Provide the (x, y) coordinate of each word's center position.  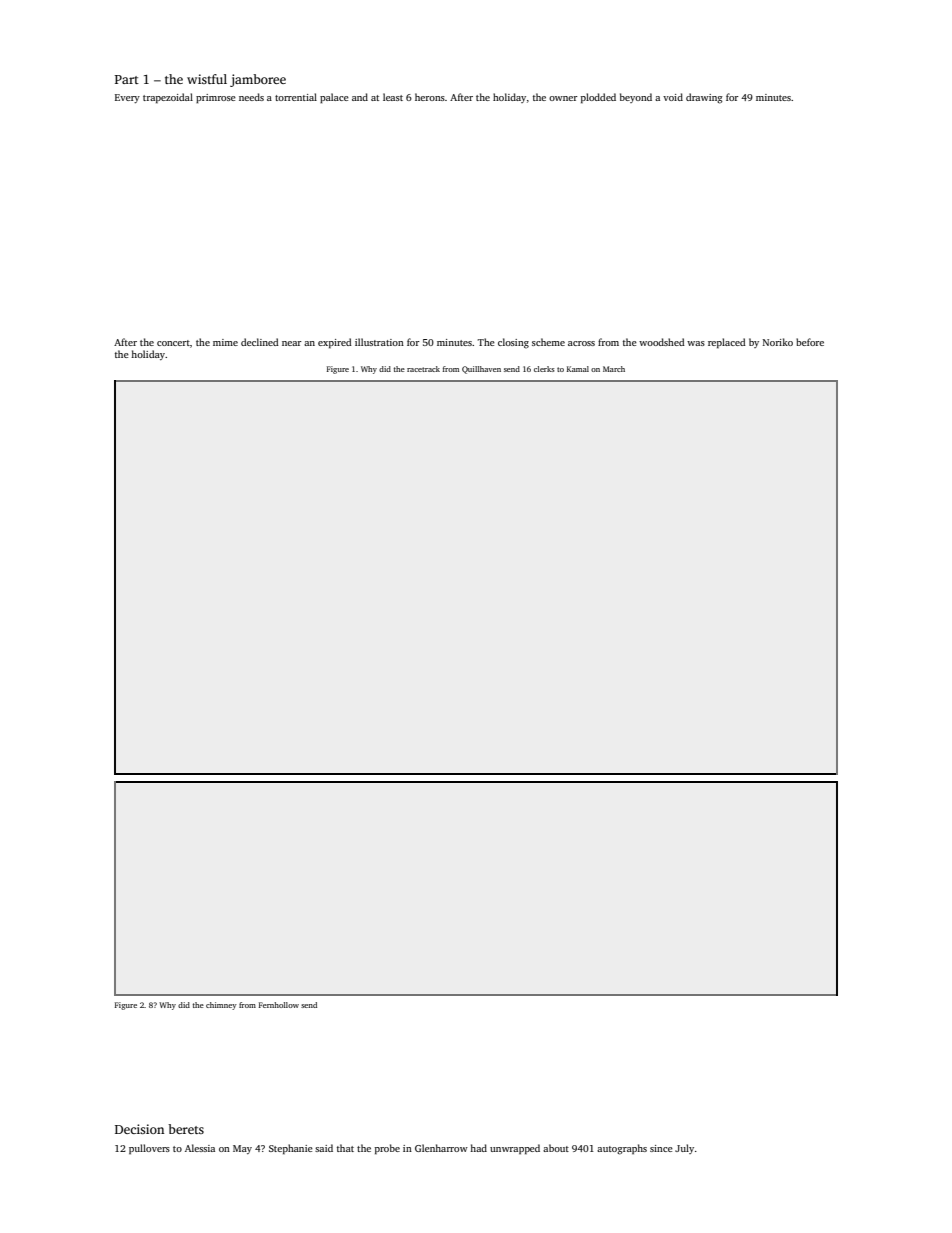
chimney (221, 1006)
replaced (727, 343)
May (242, 1149)
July (684, 1149)
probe (387, 1149)
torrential (296, 97)
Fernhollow (279, 1005)
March (614, 369)
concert (173, 343)
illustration (379, 342)
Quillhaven (481, 370)
